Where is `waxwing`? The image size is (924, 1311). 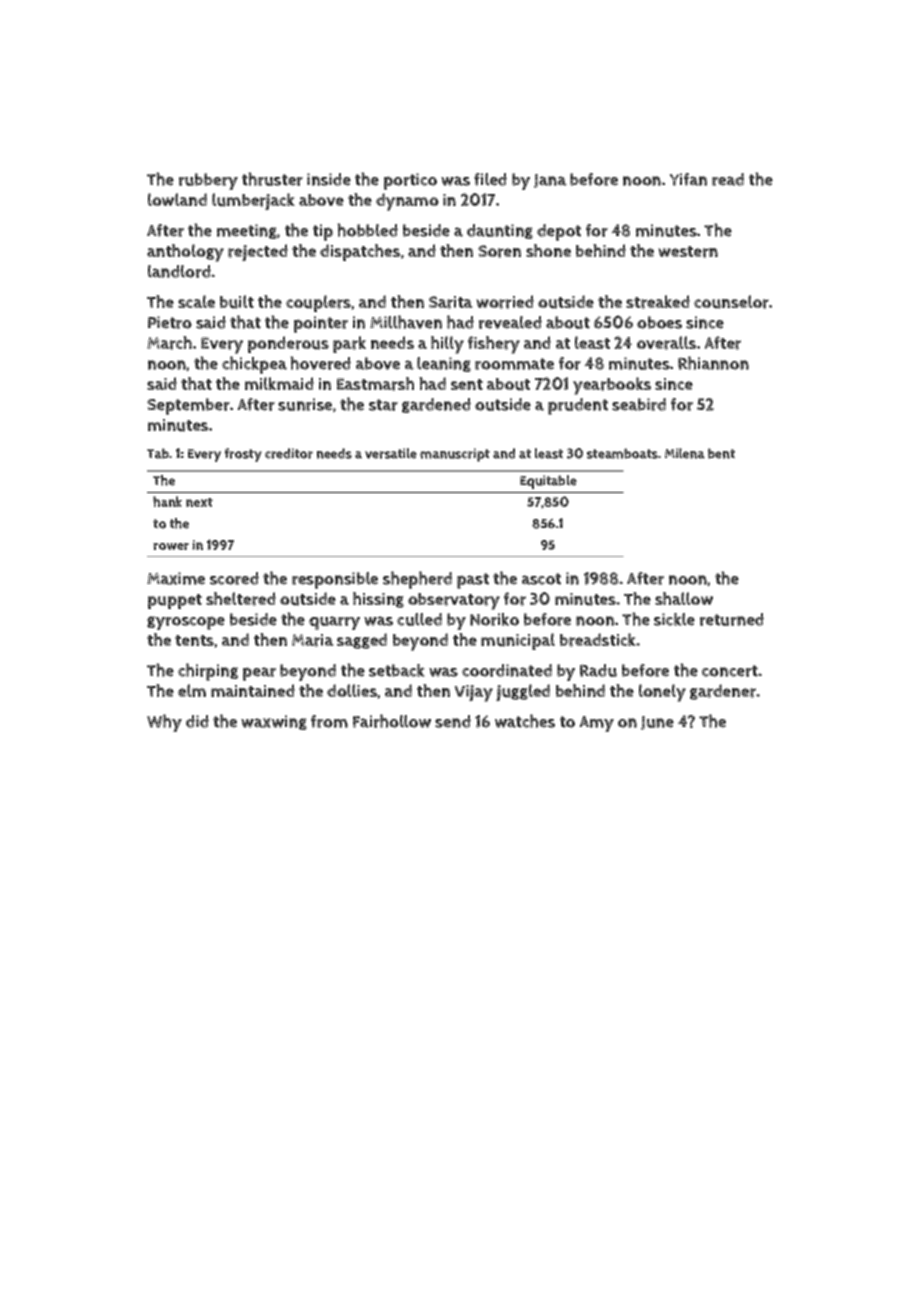 waxwing is located at coordinates (274, 722).
